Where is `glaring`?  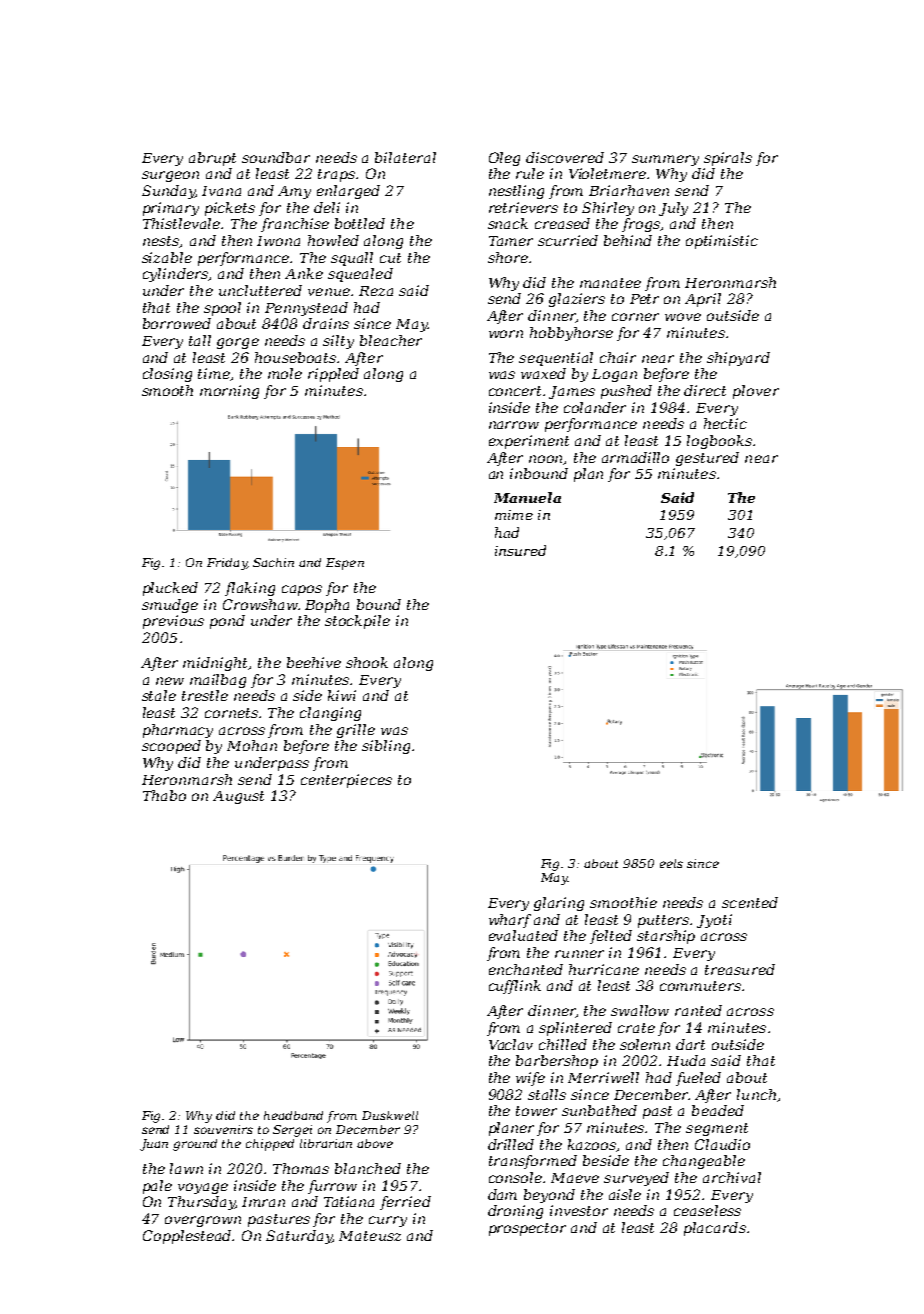
glaring is located at coordinates (559, 904).
